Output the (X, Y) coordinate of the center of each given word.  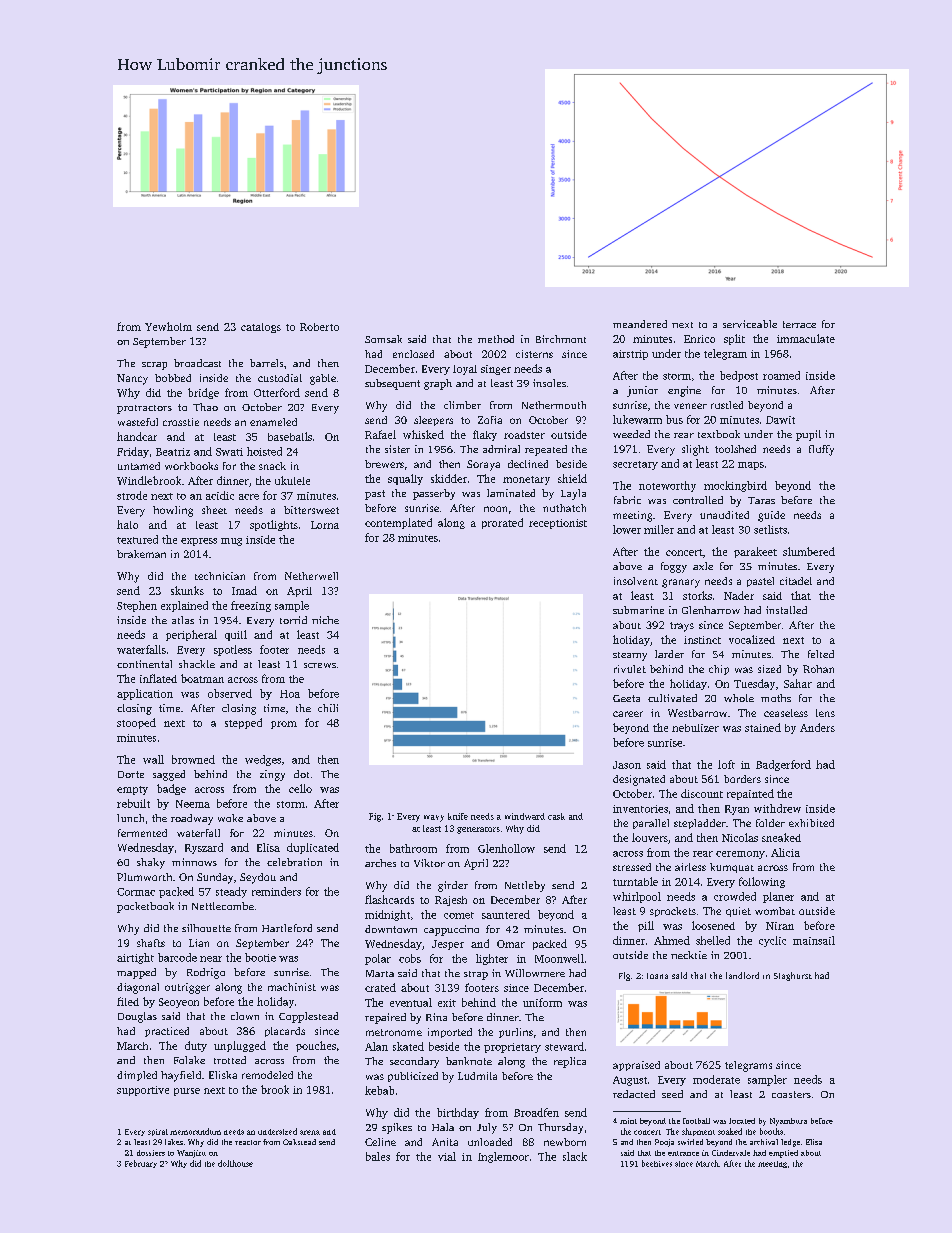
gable (323, 379)
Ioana (657, 976)
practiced (167, 1032)
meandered (640, 324)
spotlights (274, 525)
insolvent (636, 581)
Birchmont (561, 339)
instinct (702, 640)
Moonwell (559, 958)
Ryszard (204, 848)
